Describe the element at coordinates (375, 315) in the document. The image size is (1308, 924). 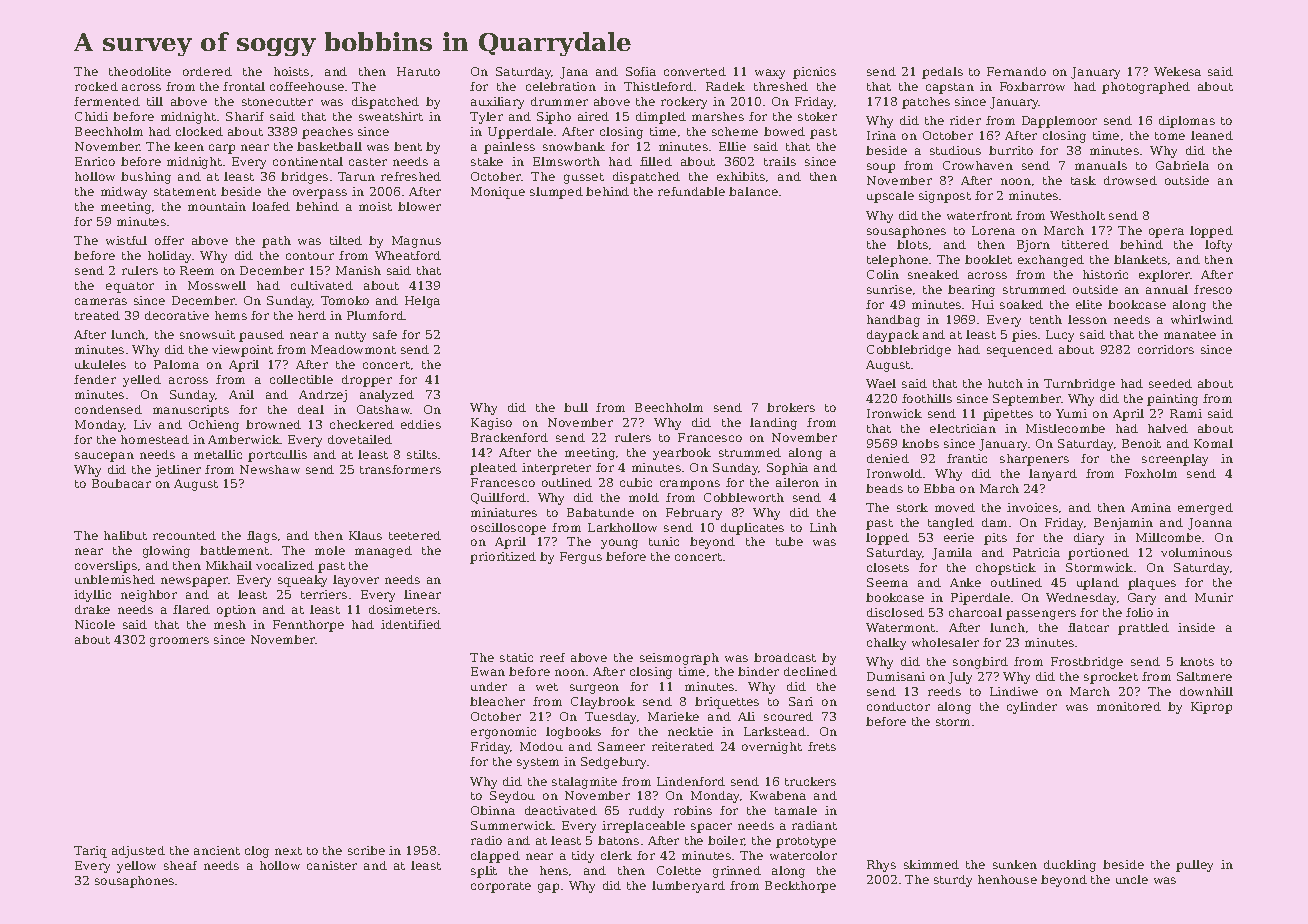
I see `Plumford` at that location.
